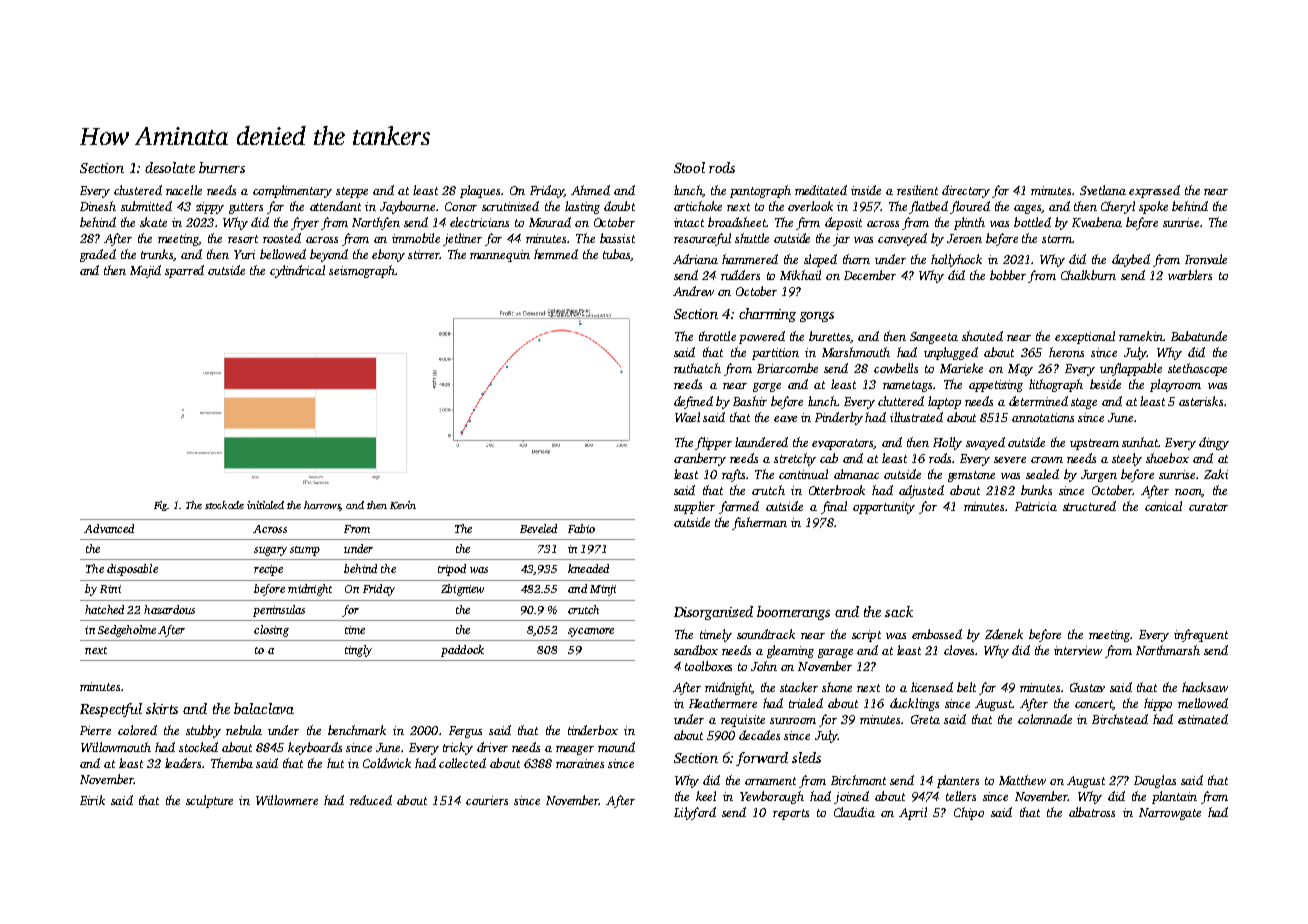  What do you see at coordinates (689, 167) in the page?
I see `Stool` at bounding box center [689, 167].
